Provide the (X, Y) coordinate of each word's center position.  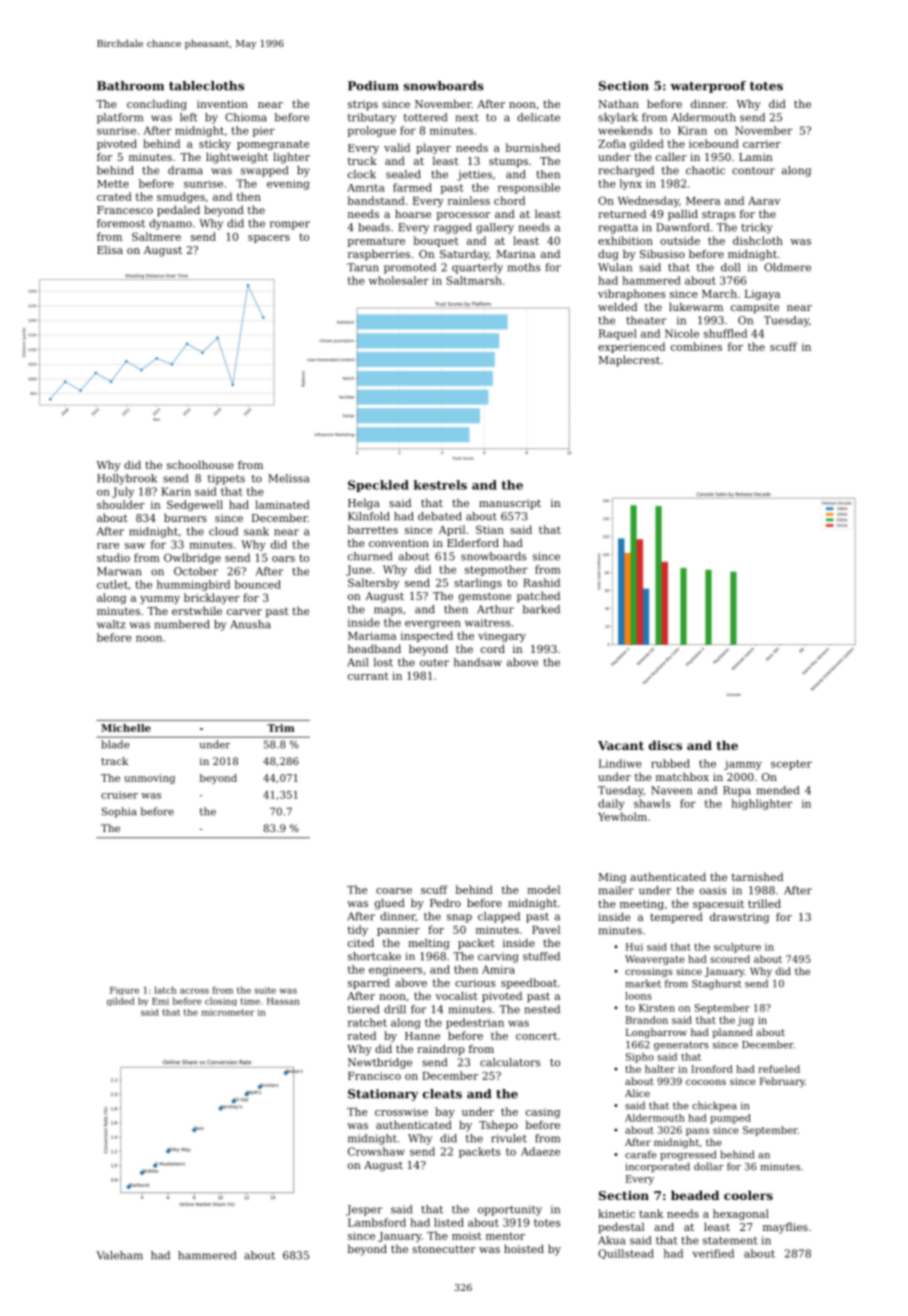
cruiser (119, 795)
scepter (791, 765)
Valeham (119, 1255)
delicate (538, 117)
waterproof (708, 87)
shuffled (725, 333)
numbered (182, 624)
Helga (364, 504)
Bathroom (130, 86)
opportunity (510, 1210)
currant (368, 676)
